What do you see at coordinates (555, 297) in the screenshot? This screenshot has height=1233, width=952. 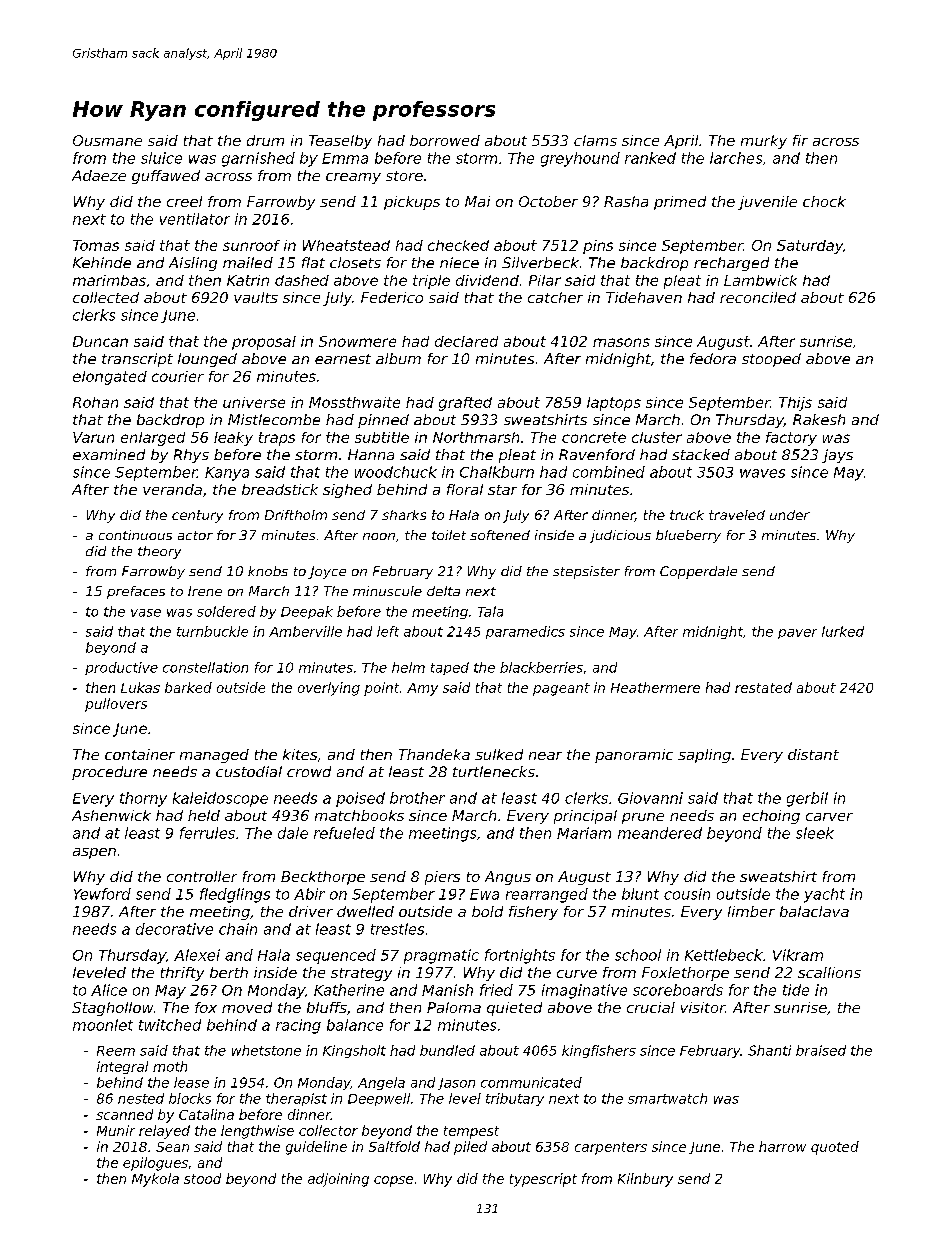 I see `catcher` at bounding box center [555, 297].
